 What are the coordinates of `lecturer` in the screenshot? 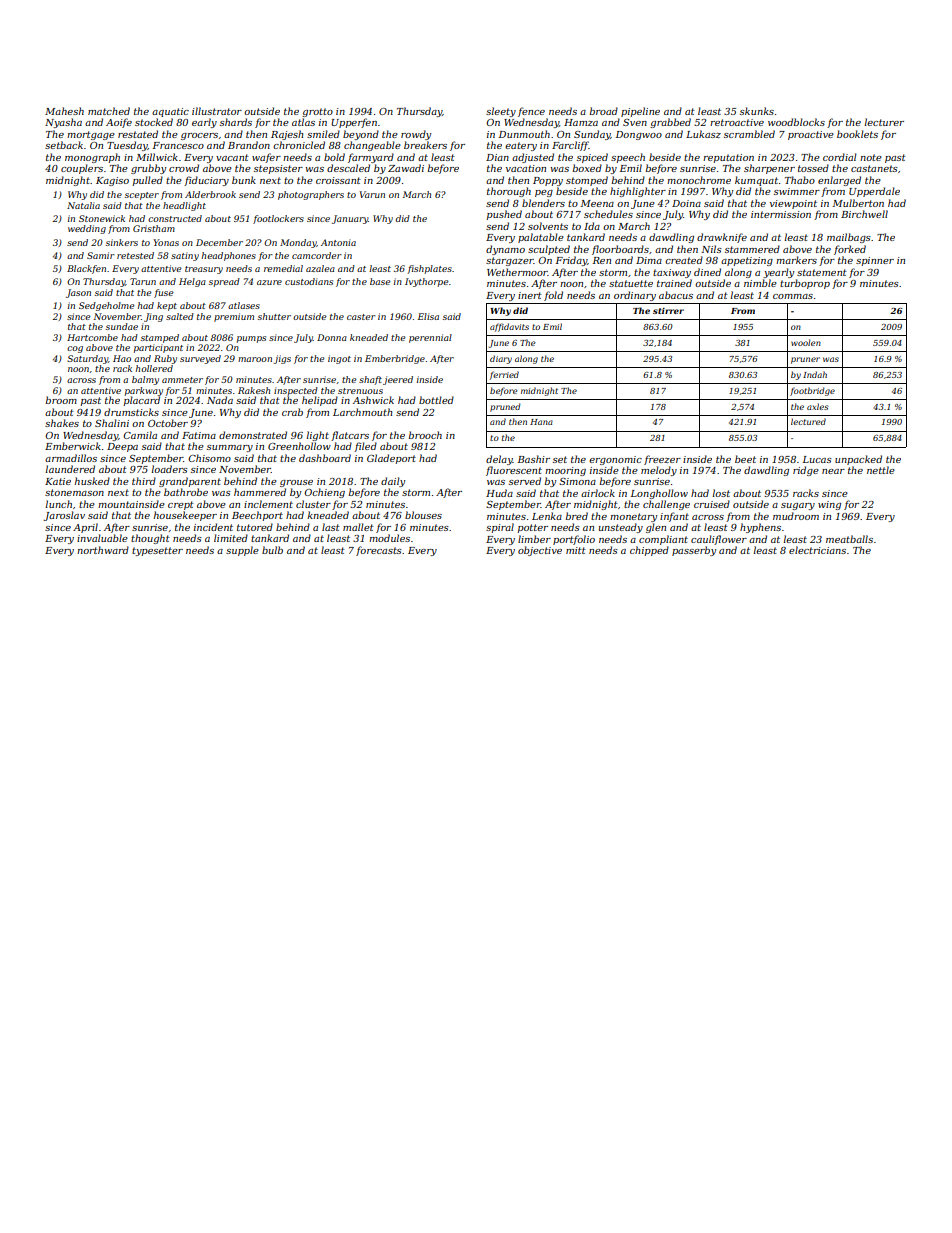 It's located at (884, 122).
